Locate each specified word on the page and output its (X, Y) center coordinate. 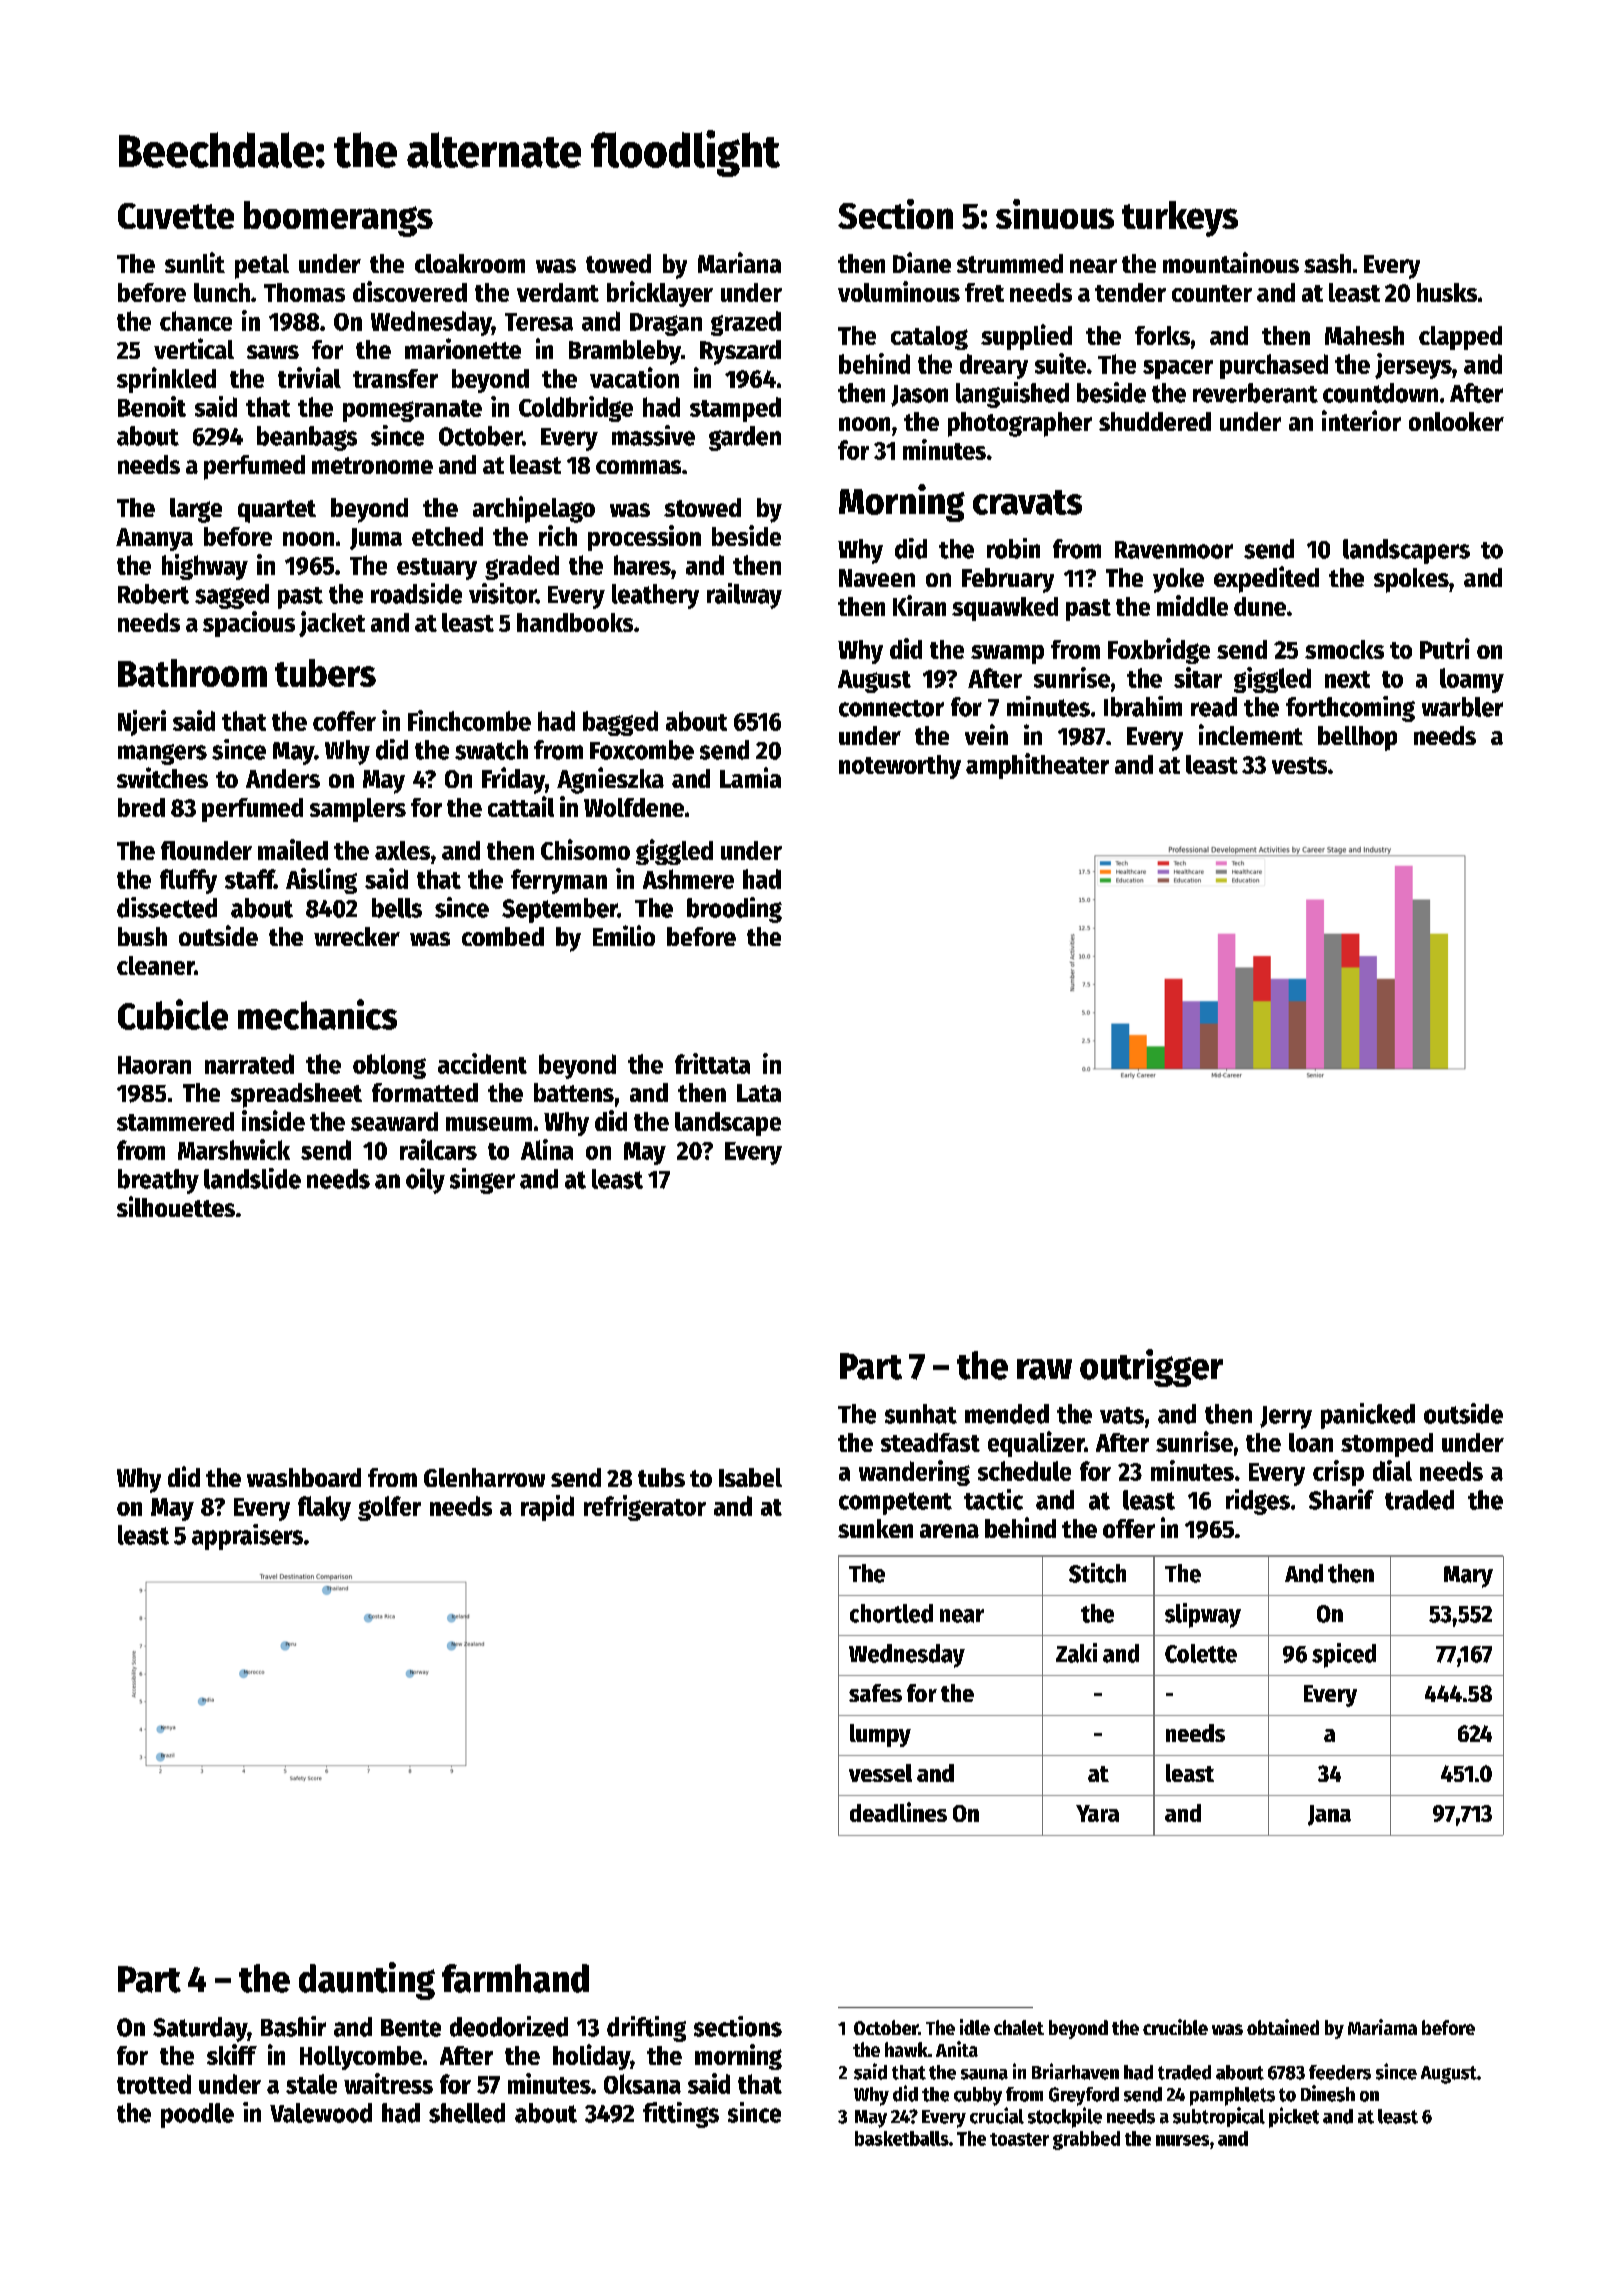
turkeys (1180, 219)
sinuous (1055, 214)
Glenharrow (484, 1477)
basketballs (902, 2138)
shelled (467, 2113)
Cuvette (176, 216)
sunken (875, 1528)
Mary (1468, 1577)
